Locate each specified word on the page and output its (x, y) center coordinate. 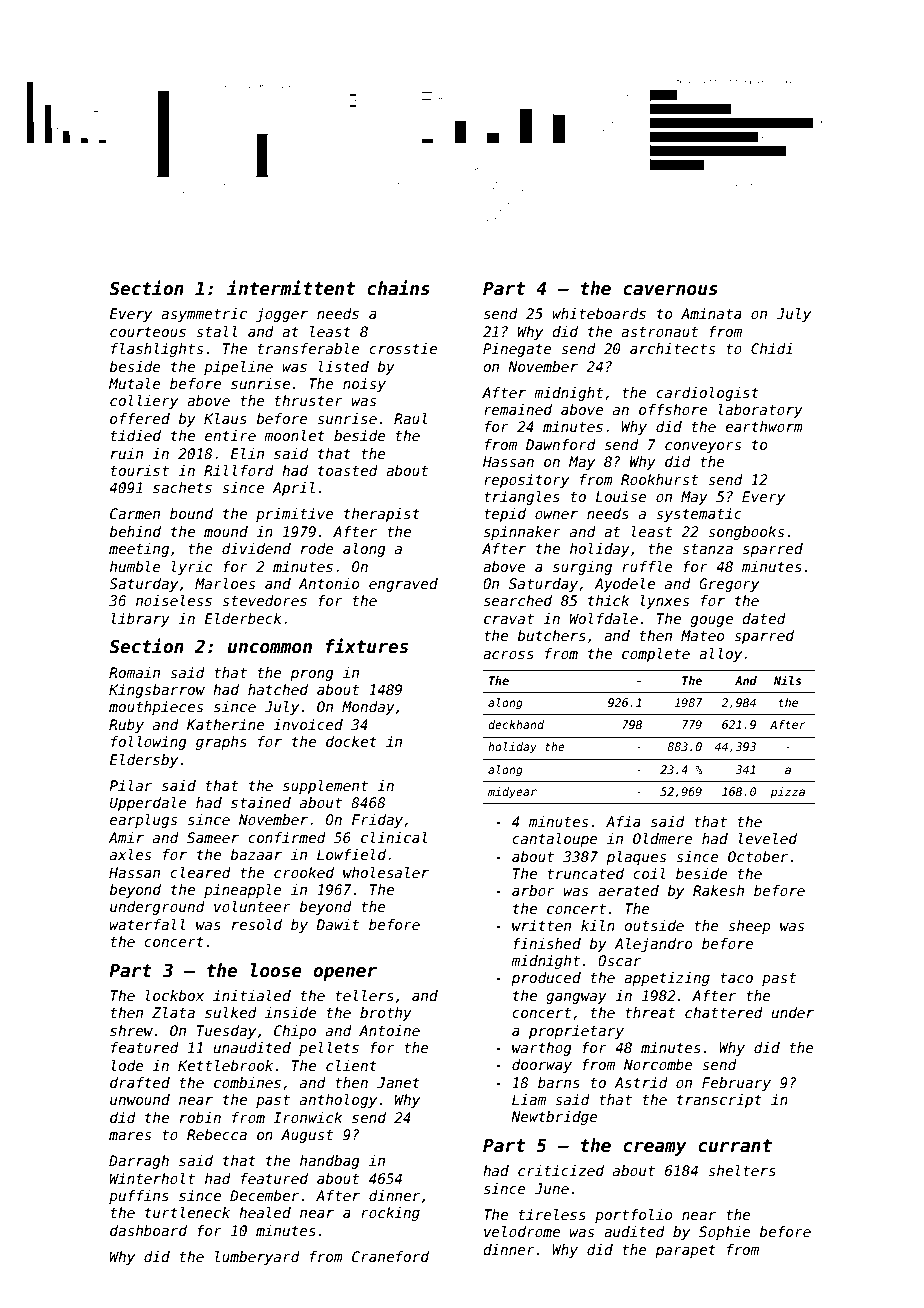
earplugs (143, 821)
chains (398, 288)
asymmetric (204, 315)
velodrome (522, 1231)
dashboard (148, 1230)
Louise (621, 496)
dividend (256, 548)
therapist (382, 515)
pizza (787, 793)
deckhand (516, 724)
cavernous (670, 290)
